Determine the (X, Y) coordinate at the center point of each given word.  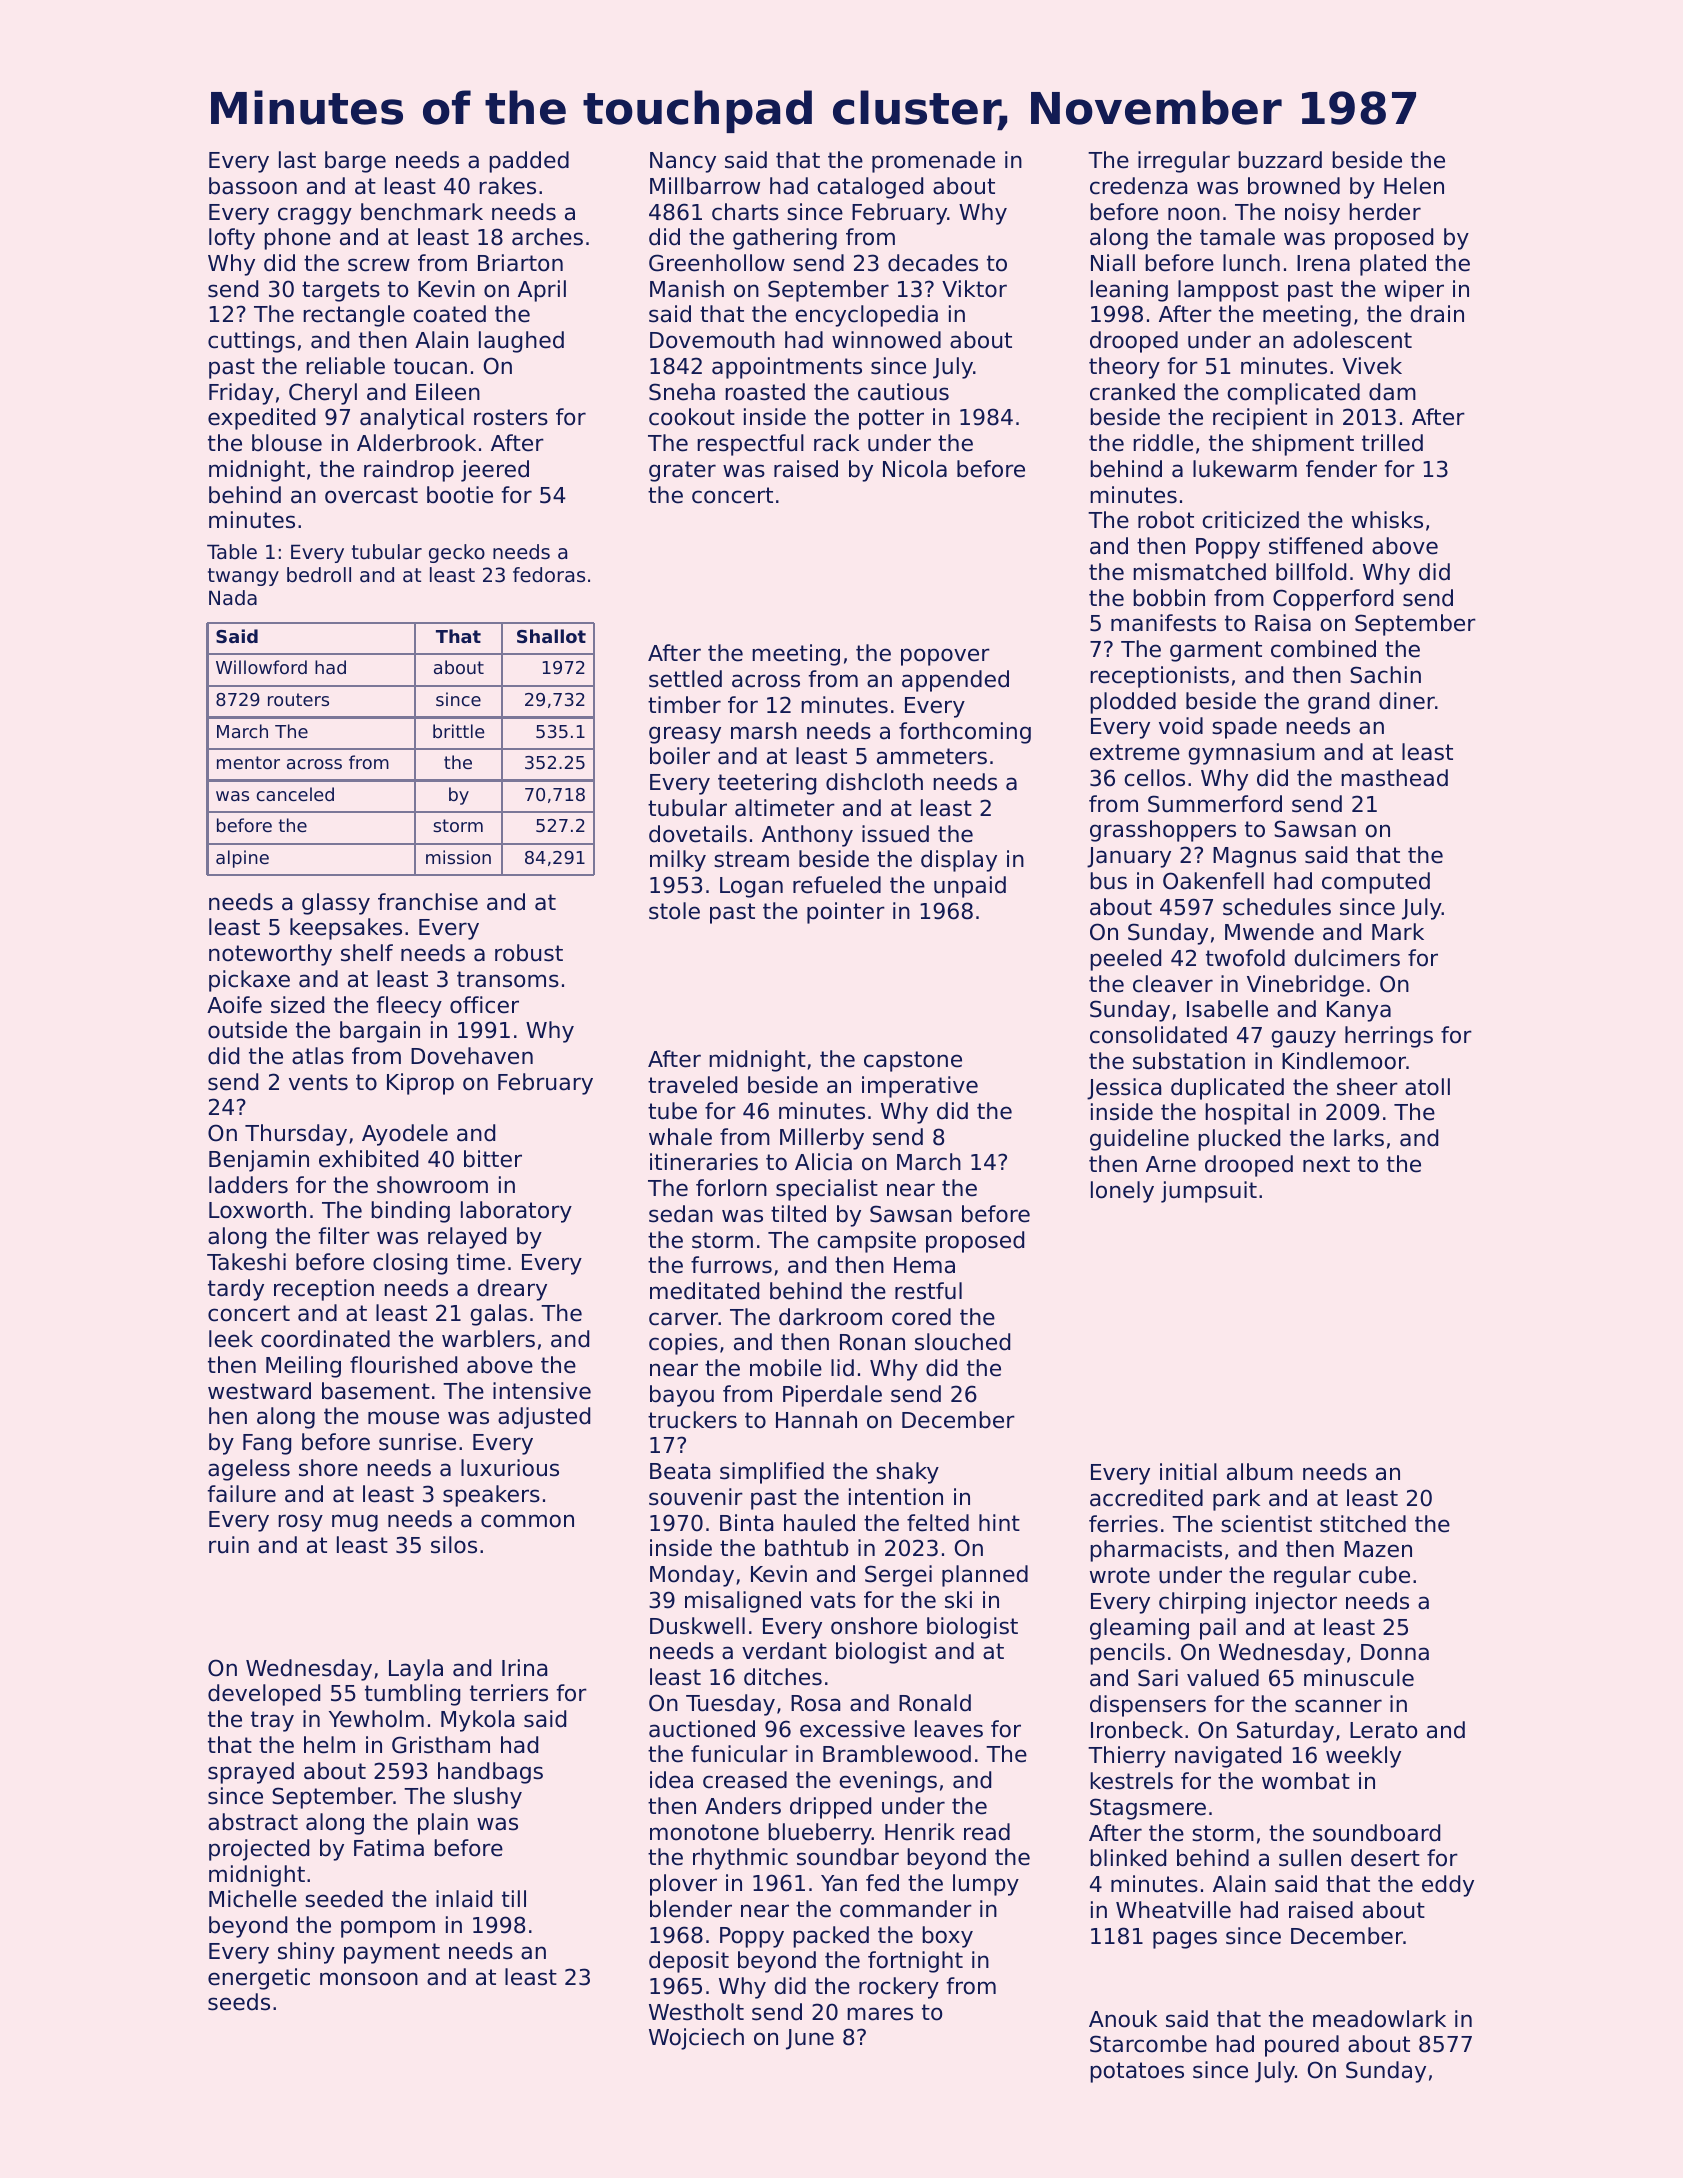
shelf (367, 953)
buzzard (1280, 160)
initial (1188, 1472)
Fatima (389, 1848)
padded (529, 162)
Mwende (1269, 932)
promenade (933, 162)
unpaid (970, 887)
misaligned (743, 1602)
